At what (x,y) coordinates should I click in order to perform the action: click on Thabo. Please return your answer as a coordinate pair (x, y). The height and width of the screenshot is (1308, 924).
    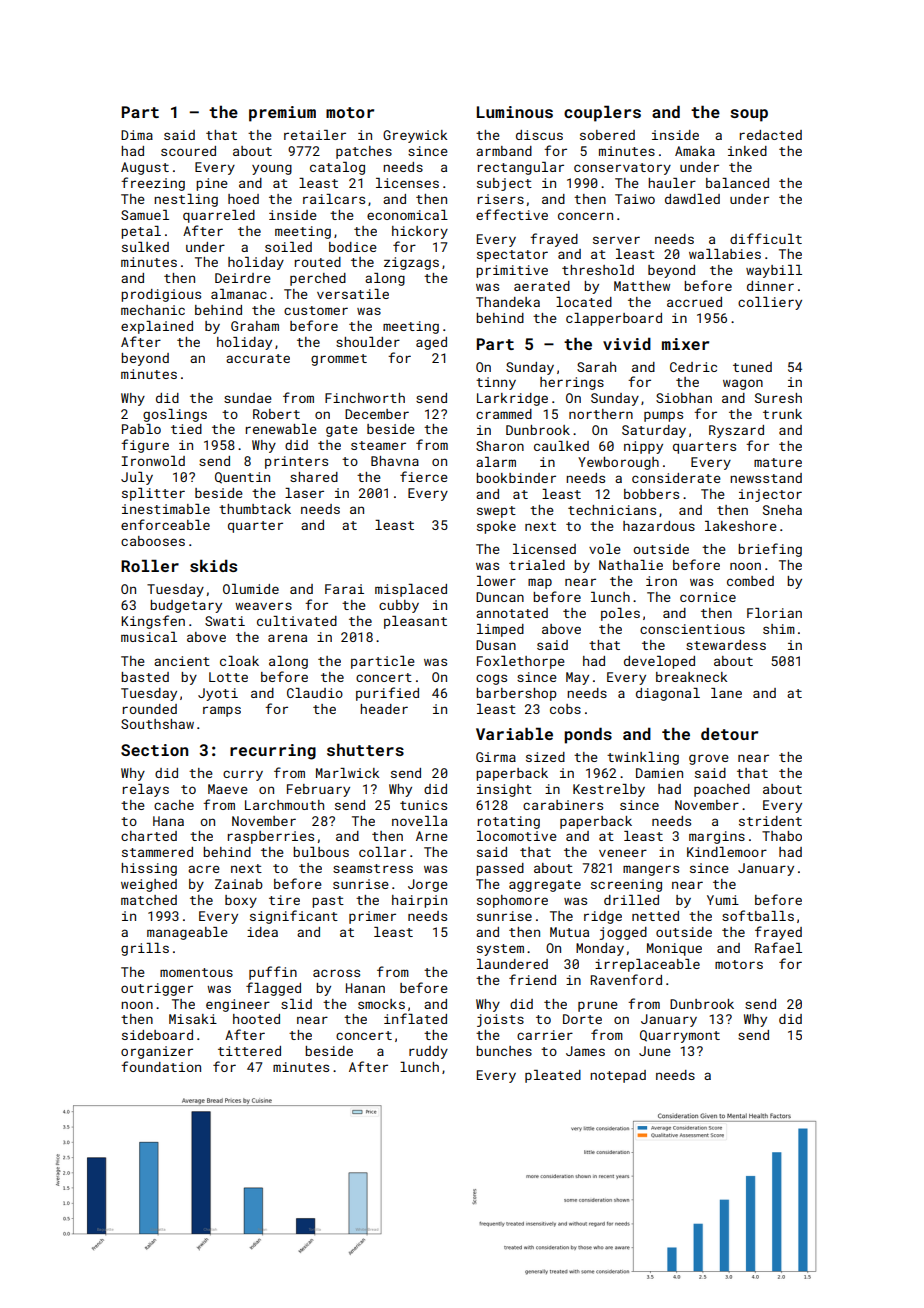
    Looking at the image, I should click on (782, 836).
